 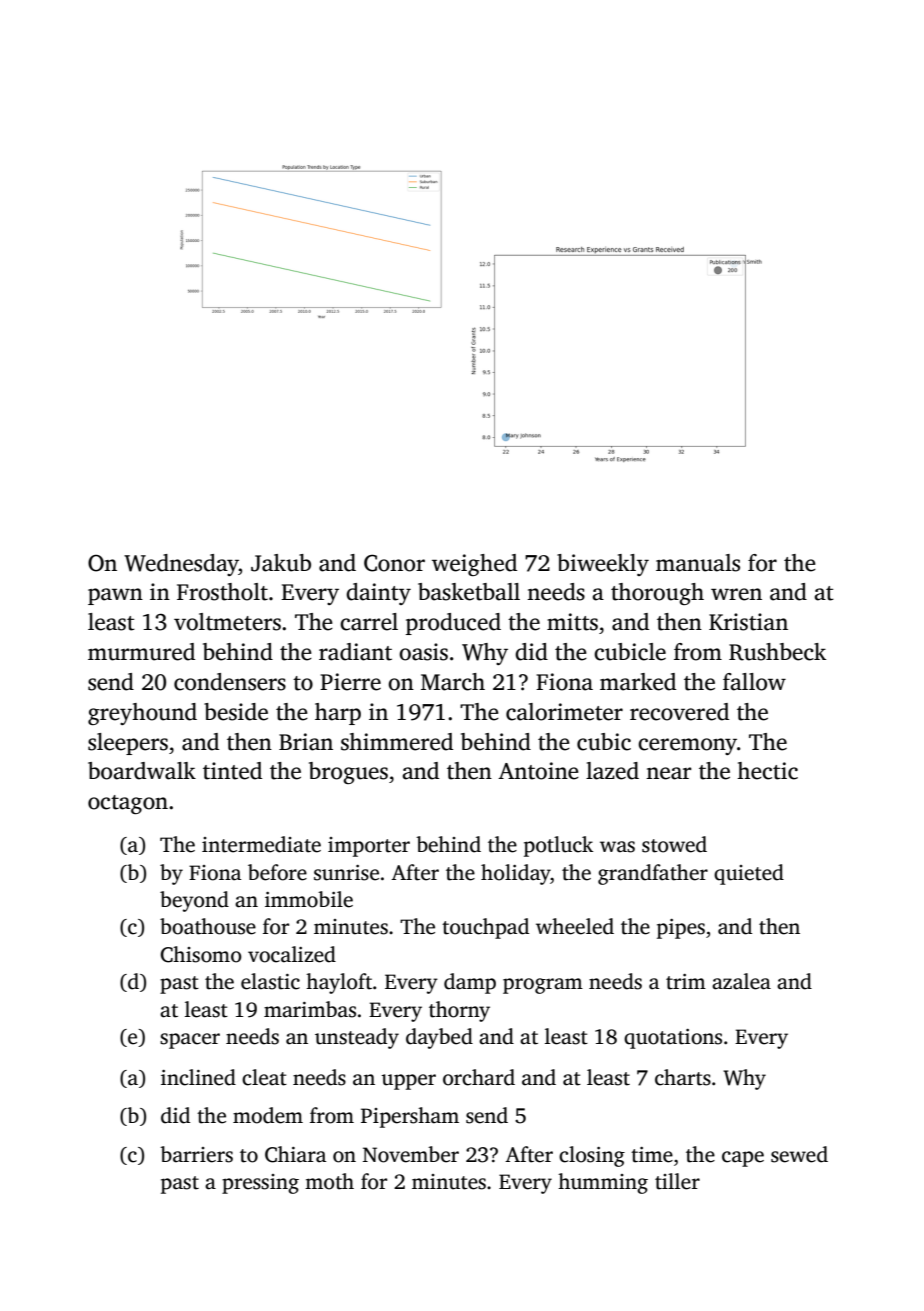 What do you see at coordinates (196, 1154) in the document?
I see `barriers` at bounding box center [196, 1154].
